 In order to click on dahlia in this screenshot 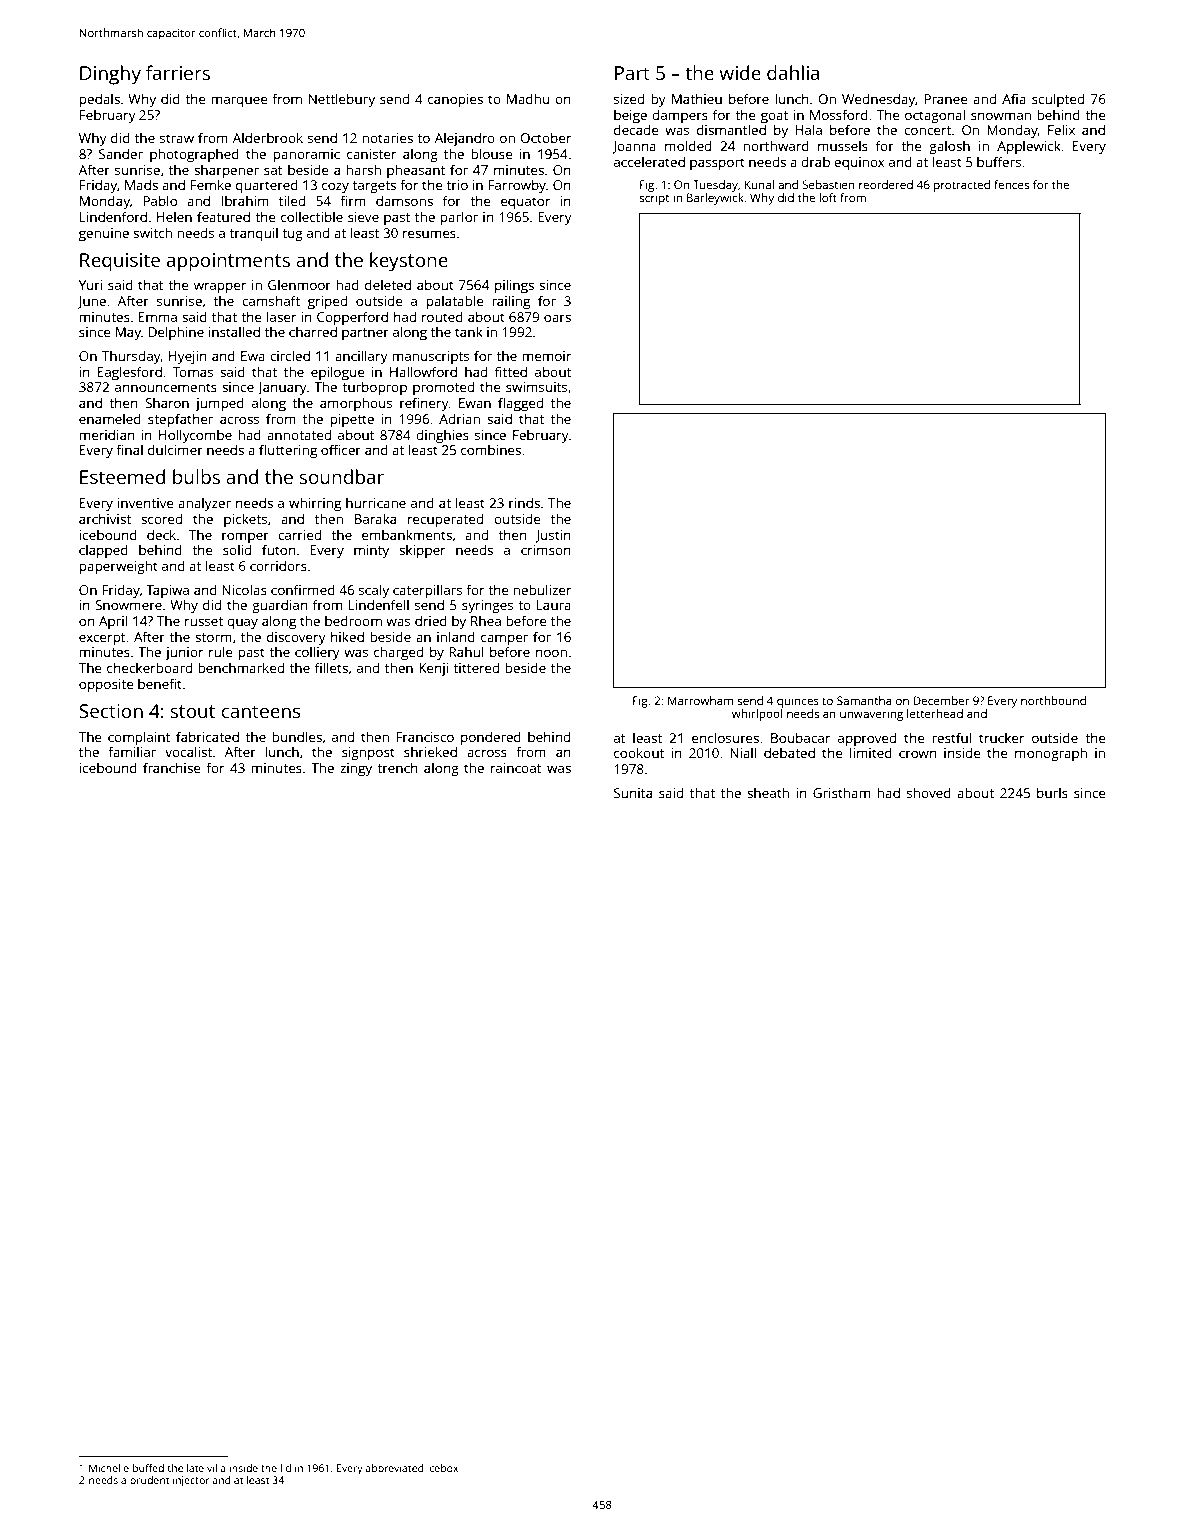, I will do `click(793, 72)`.
